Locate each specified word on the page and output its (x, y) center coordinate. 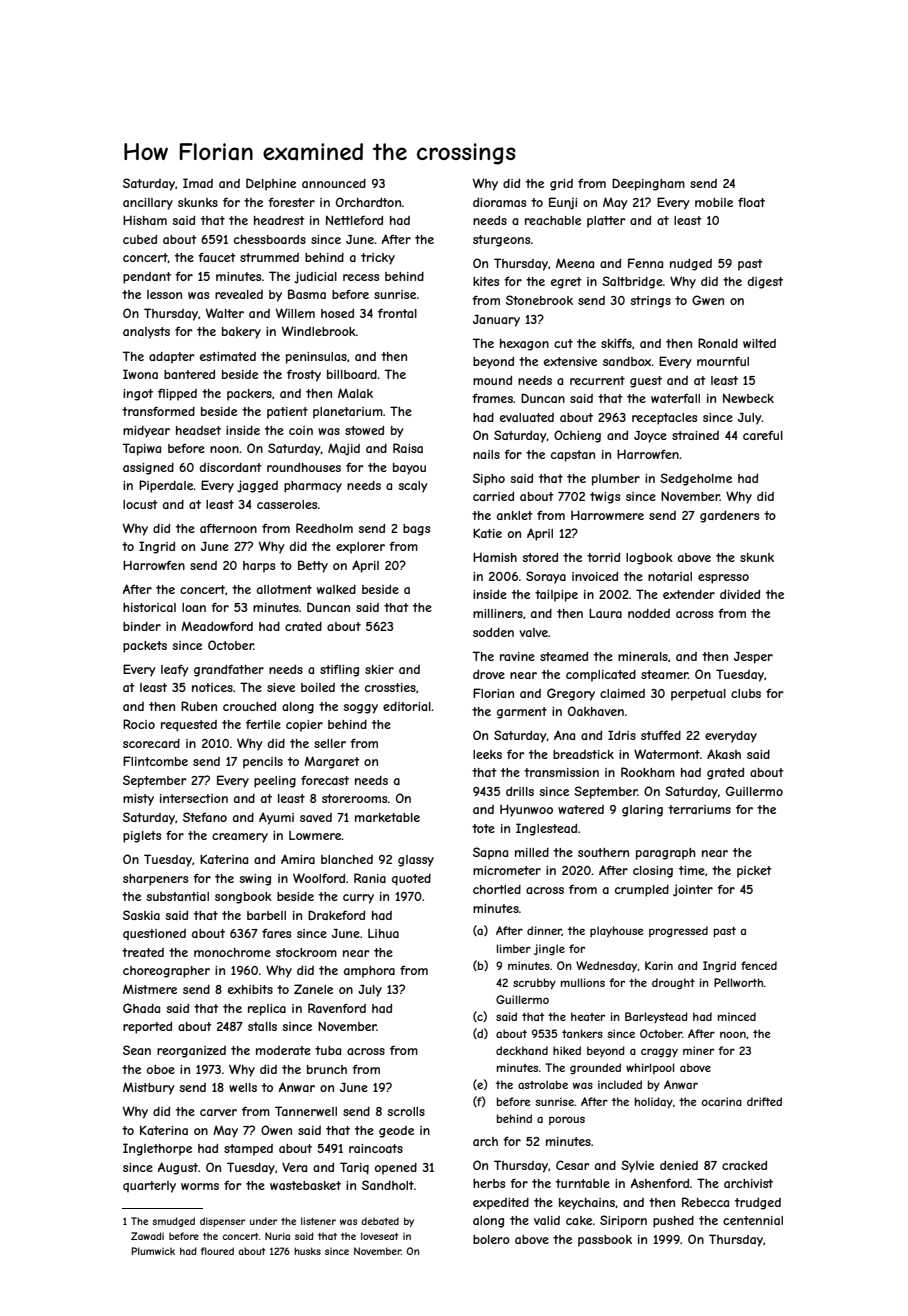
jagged (257, 486)
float (751, 202)
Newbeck (748, 398)
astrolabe (543, 1084)
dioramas (499, 202)
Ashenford (660, 1183)
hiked (567, 1050)
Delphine (271, 184)
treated (143, 952)
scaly (413, 487)
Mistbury (149, 1088)
